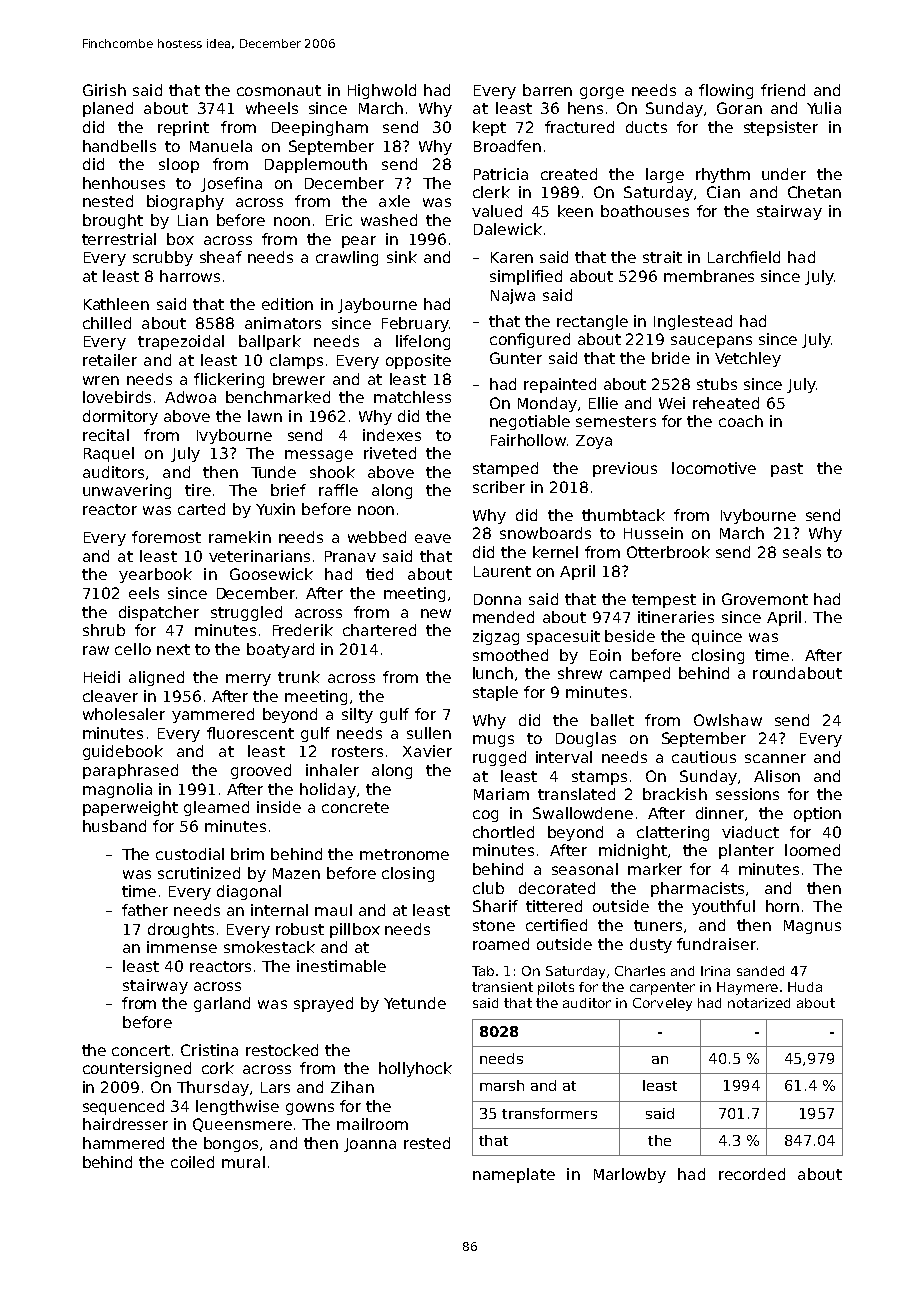 The width and height of the page is (924, 1308). Describe the element at coordinates (748, 359) in the page. I see `Vetchley` at that location.
